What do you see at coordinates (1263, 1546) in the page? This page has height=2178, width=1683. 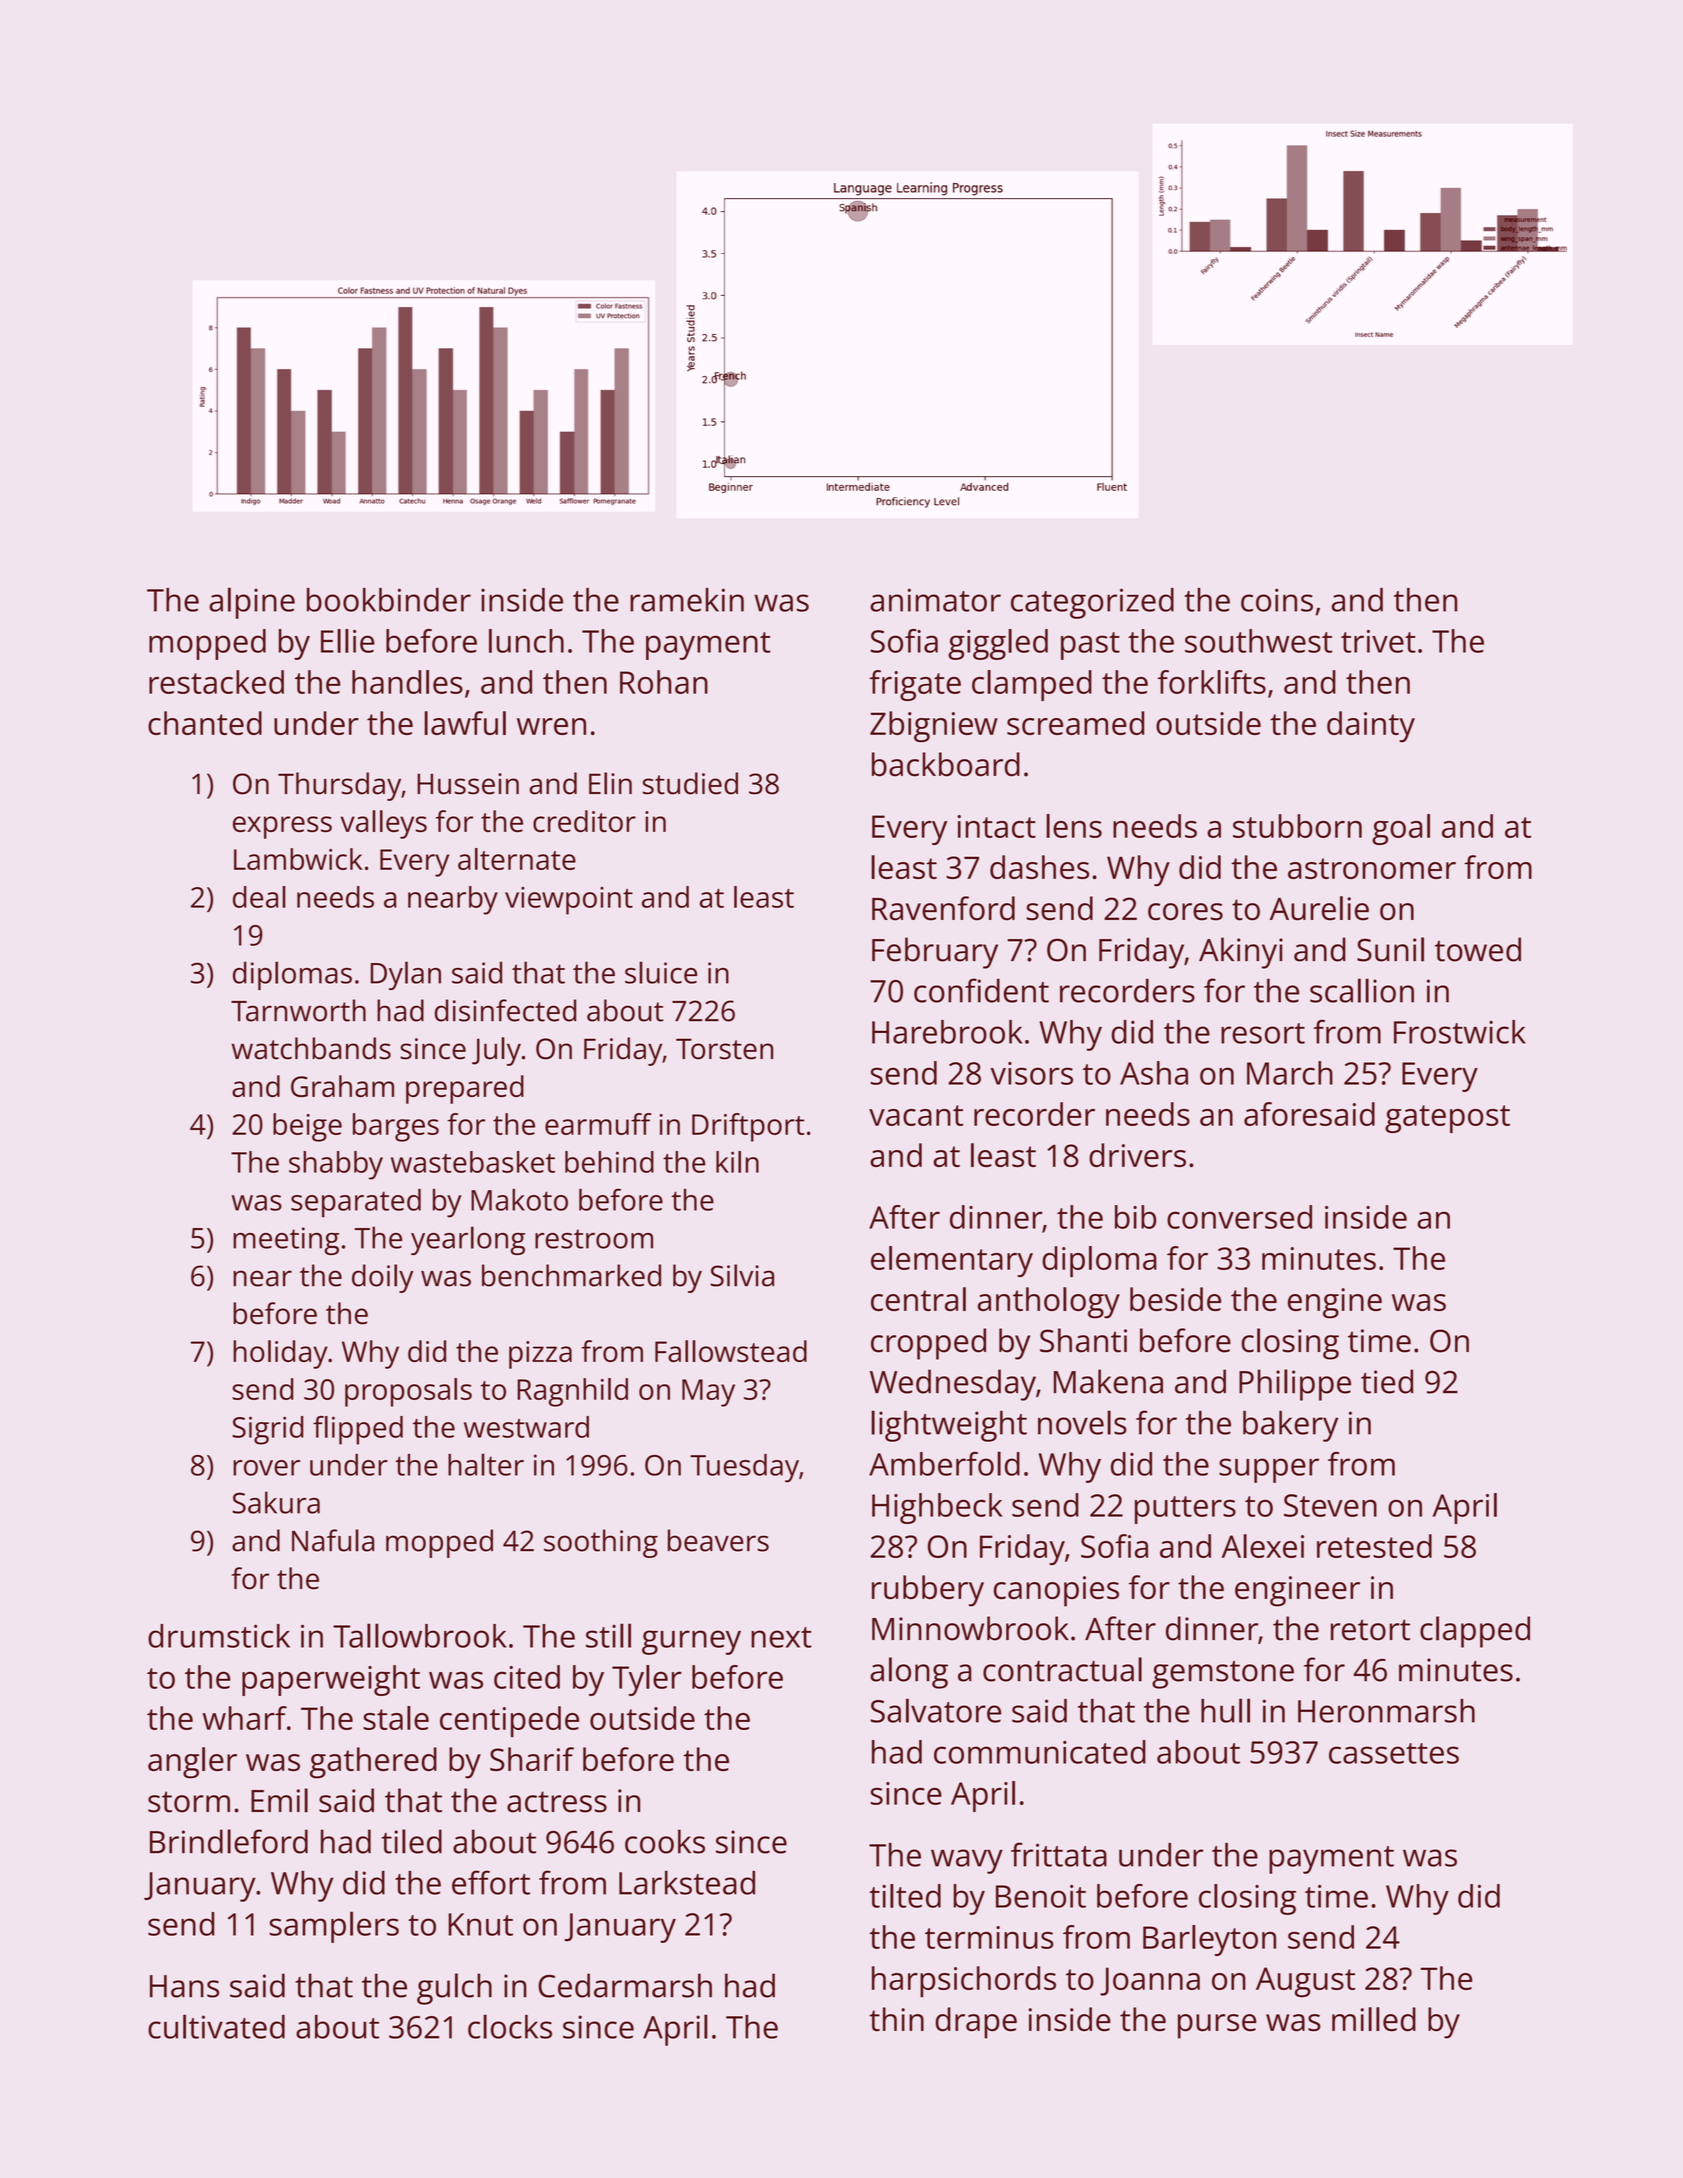 I see `Alexei` at bounding box center [1263, 1546].
